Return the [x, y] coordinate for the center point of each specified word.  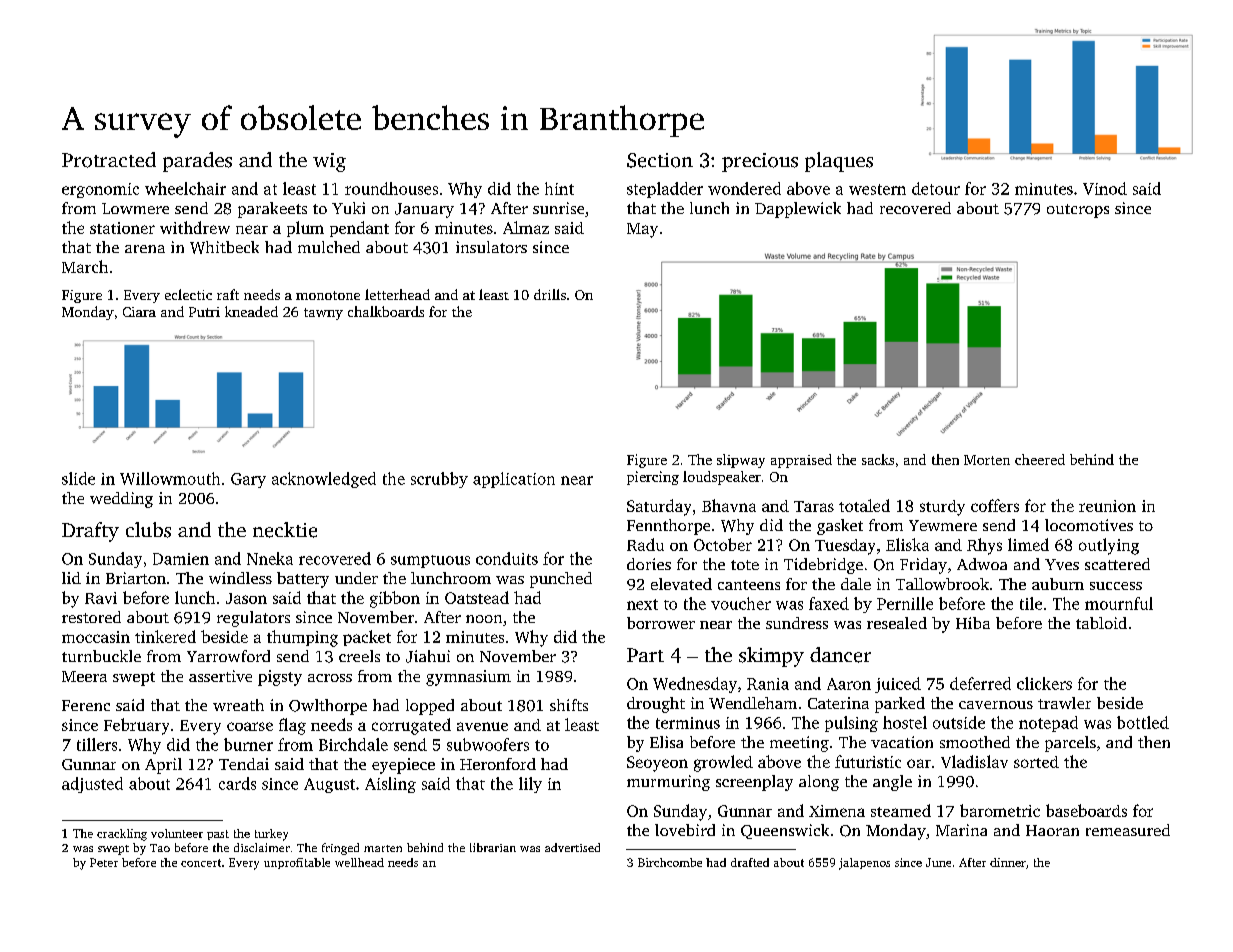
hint [559, 188]
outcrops [1078, 211]
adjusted [92, 785]
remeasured [1128, 830]
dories [649, 564]
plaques [839, 162]
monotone [328, 295]
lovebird [685, 830]
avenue [482, 726]
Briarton [136, 578]
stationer [122, 228]
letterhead [397, 294]
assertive [220, 676]
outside [959, 722]
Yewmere [943, 525]
